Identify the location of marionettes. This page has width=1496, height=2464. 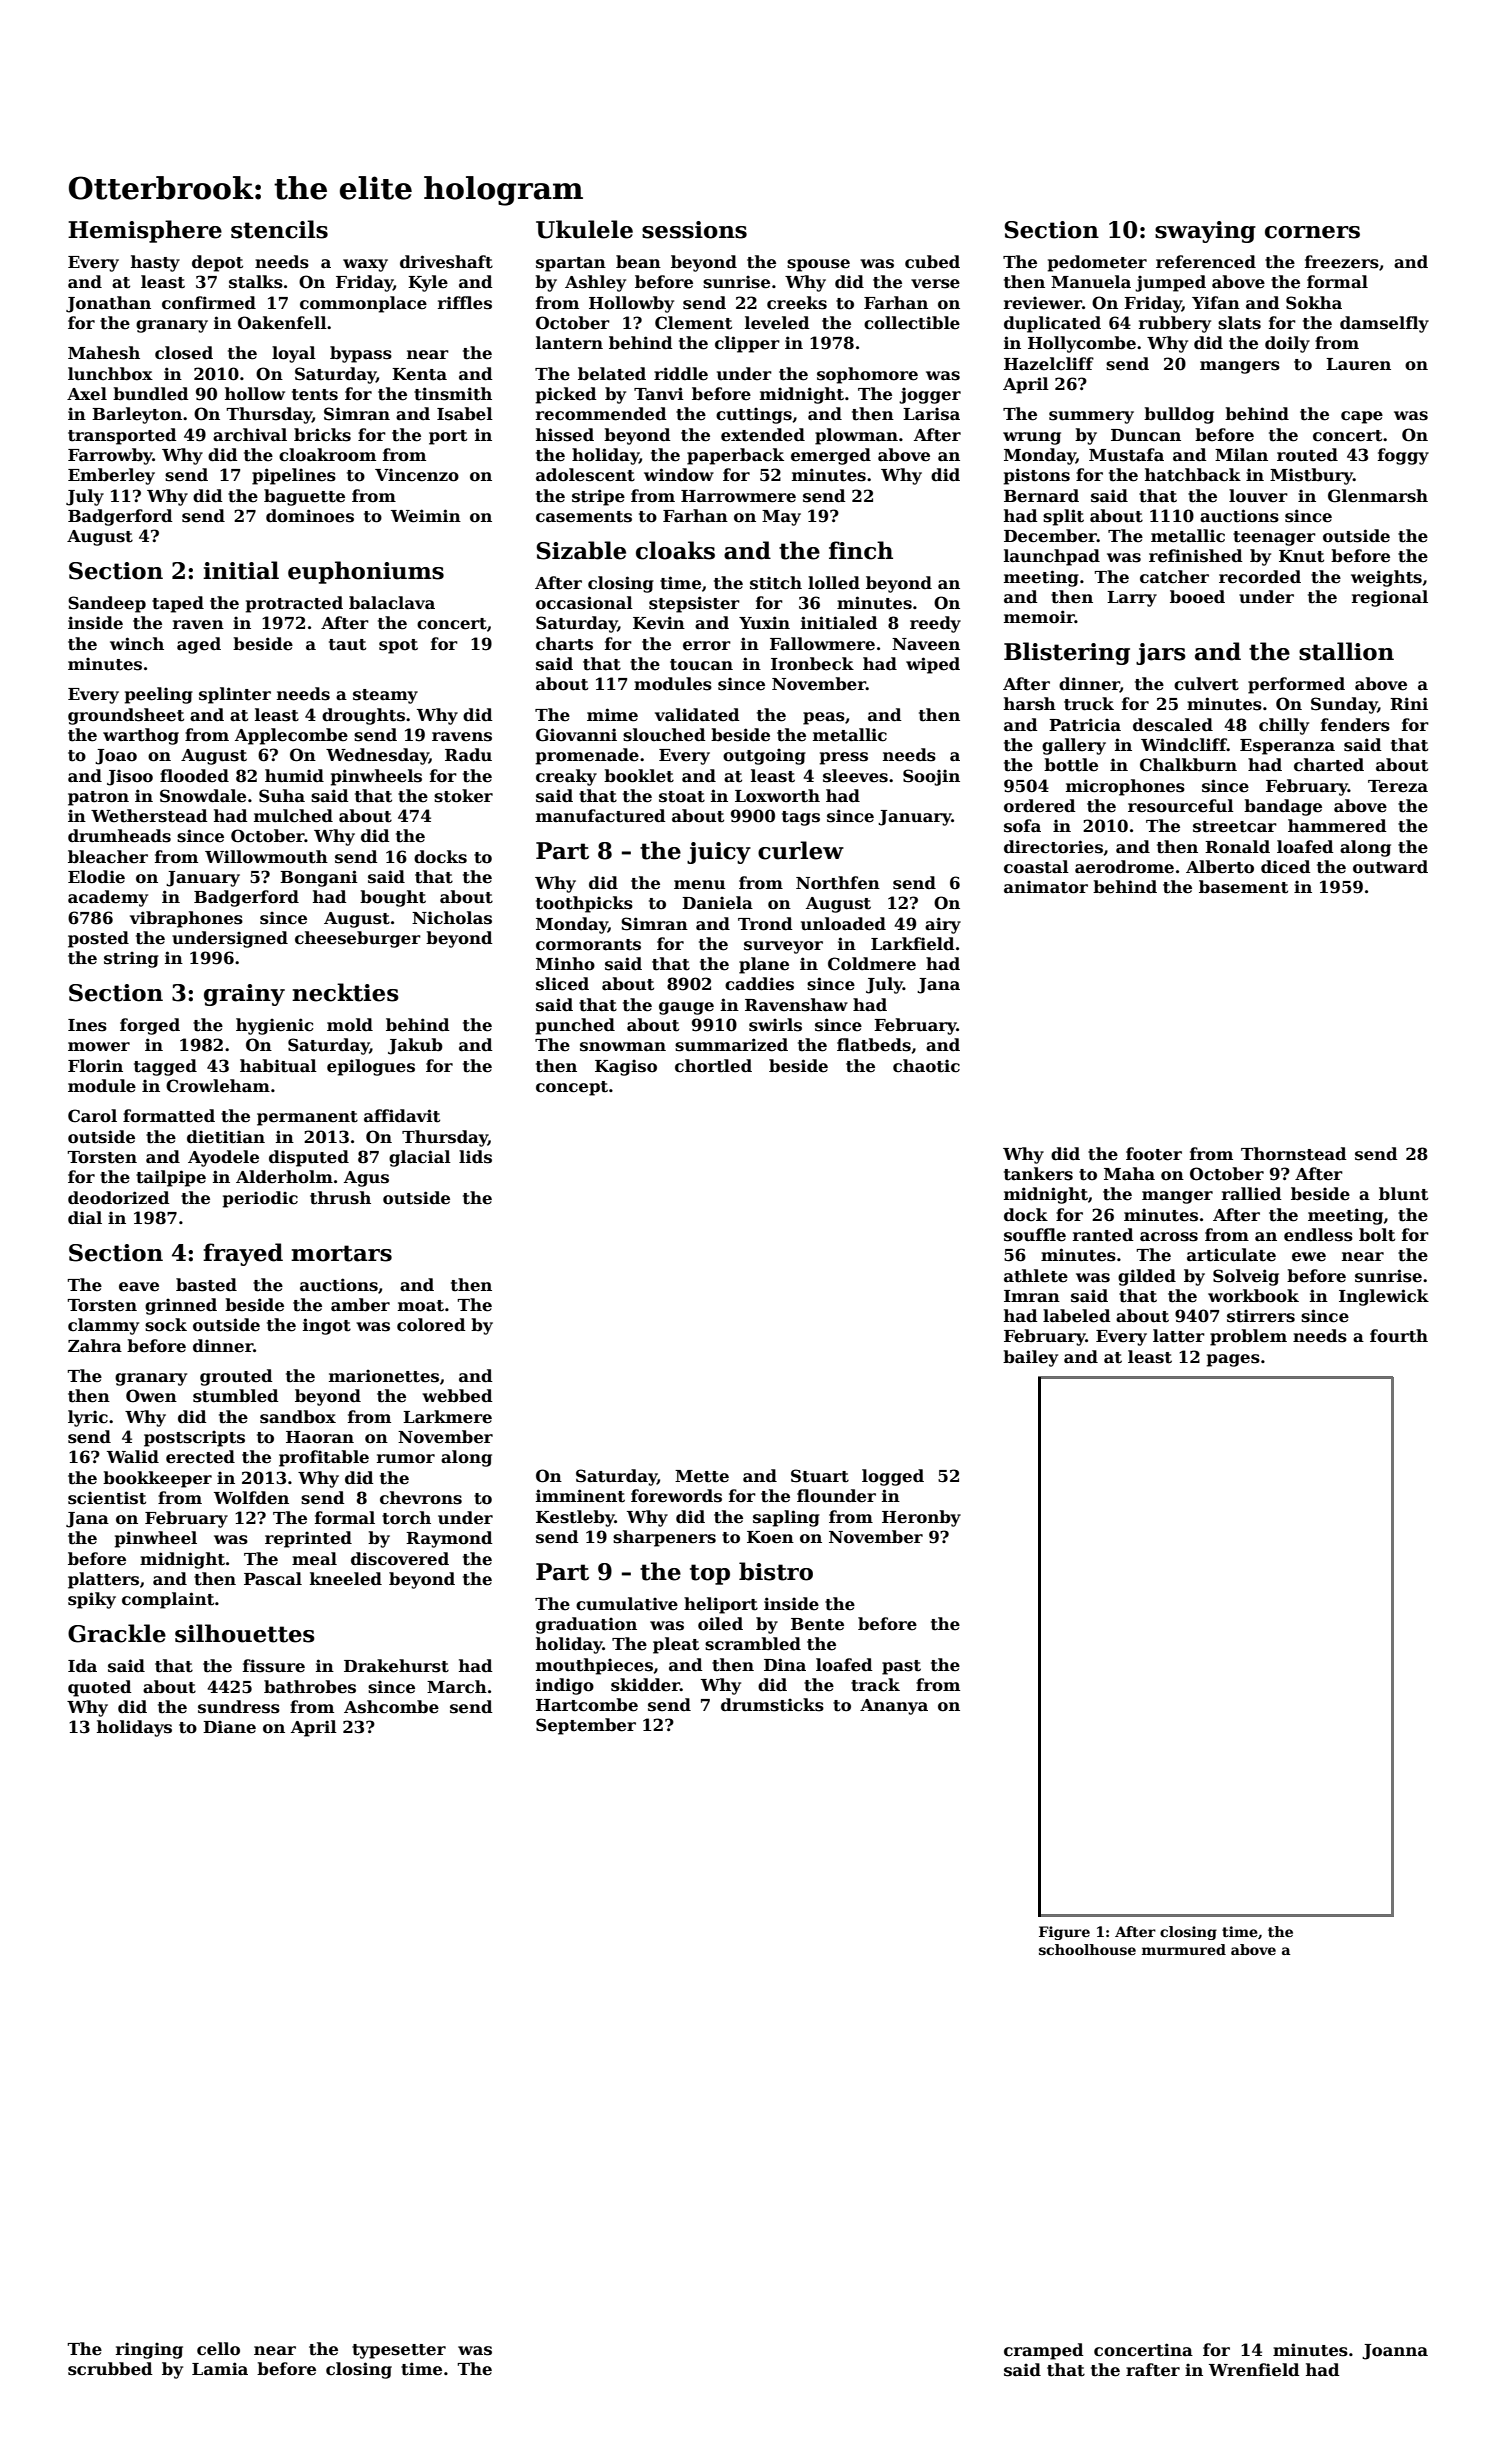
(384, 1376).
